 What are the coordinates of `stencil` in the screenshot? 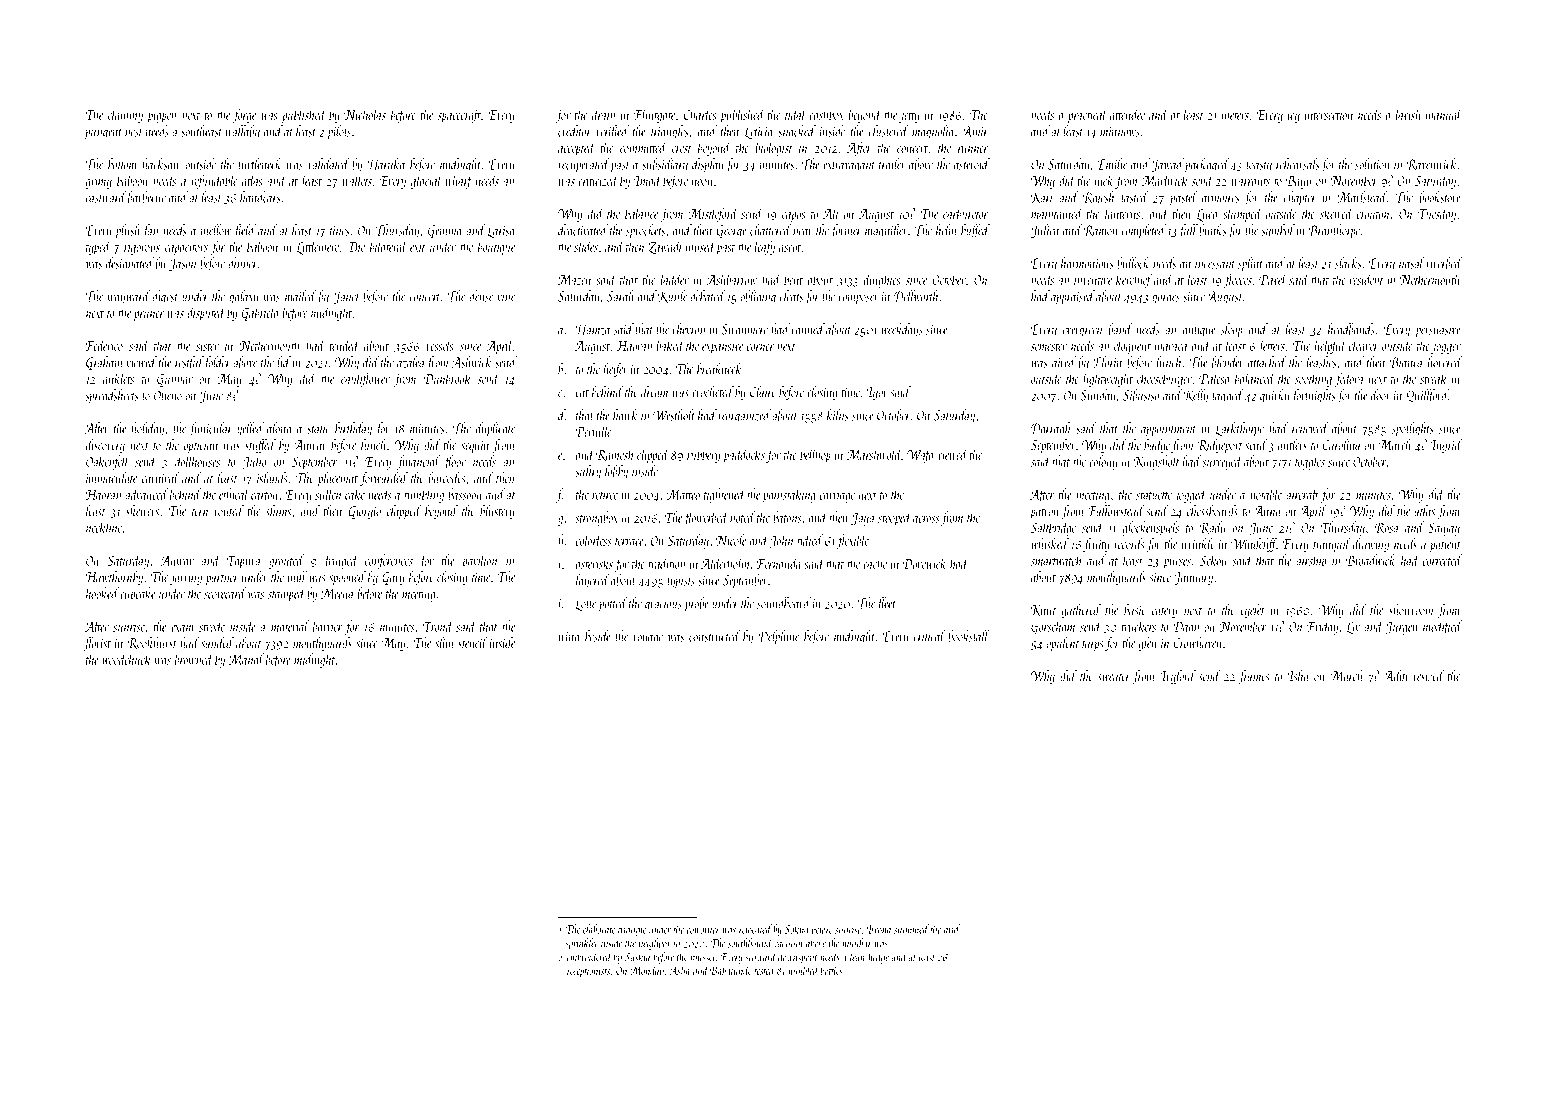 It's located at (472, 643).
